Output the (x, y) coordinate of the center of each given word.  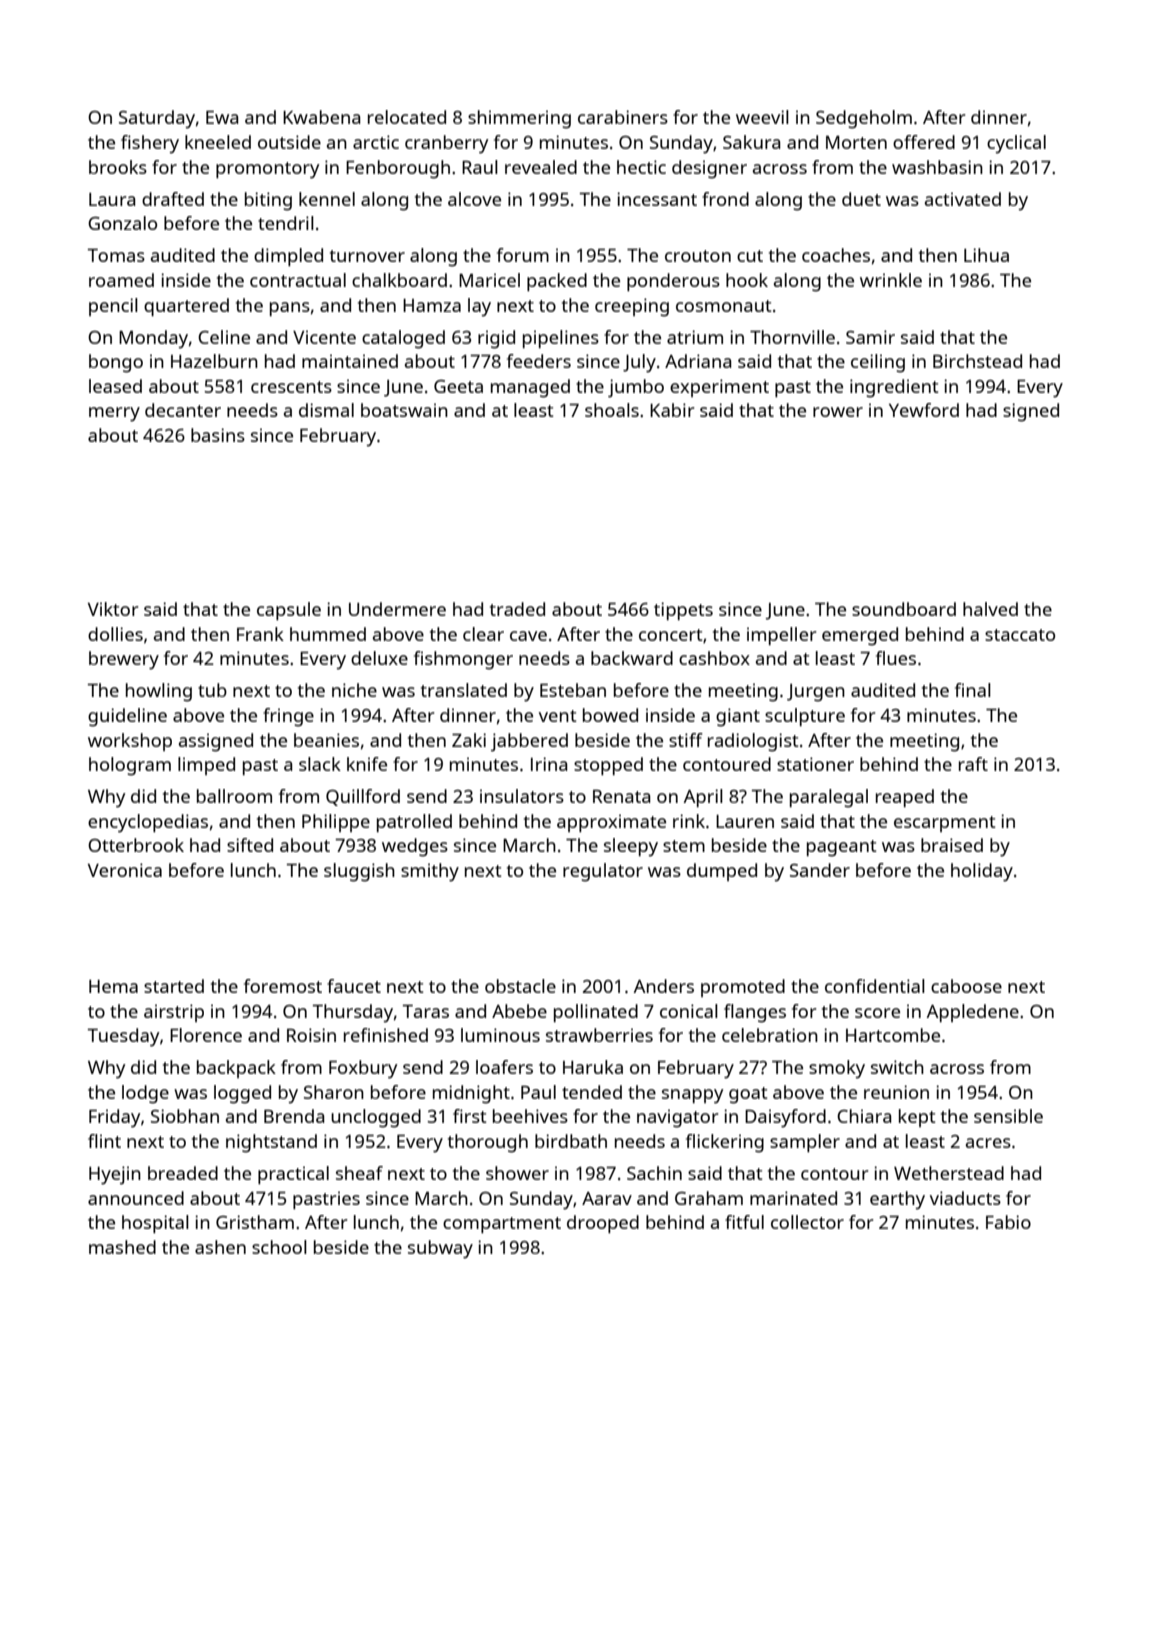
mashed (122, 1247)
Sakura (751, 142)
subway (440, 1249)
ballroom (234, 796)
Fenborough (398, 169)
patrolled (414, 823)
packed (557, 282)
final (973, 690)
